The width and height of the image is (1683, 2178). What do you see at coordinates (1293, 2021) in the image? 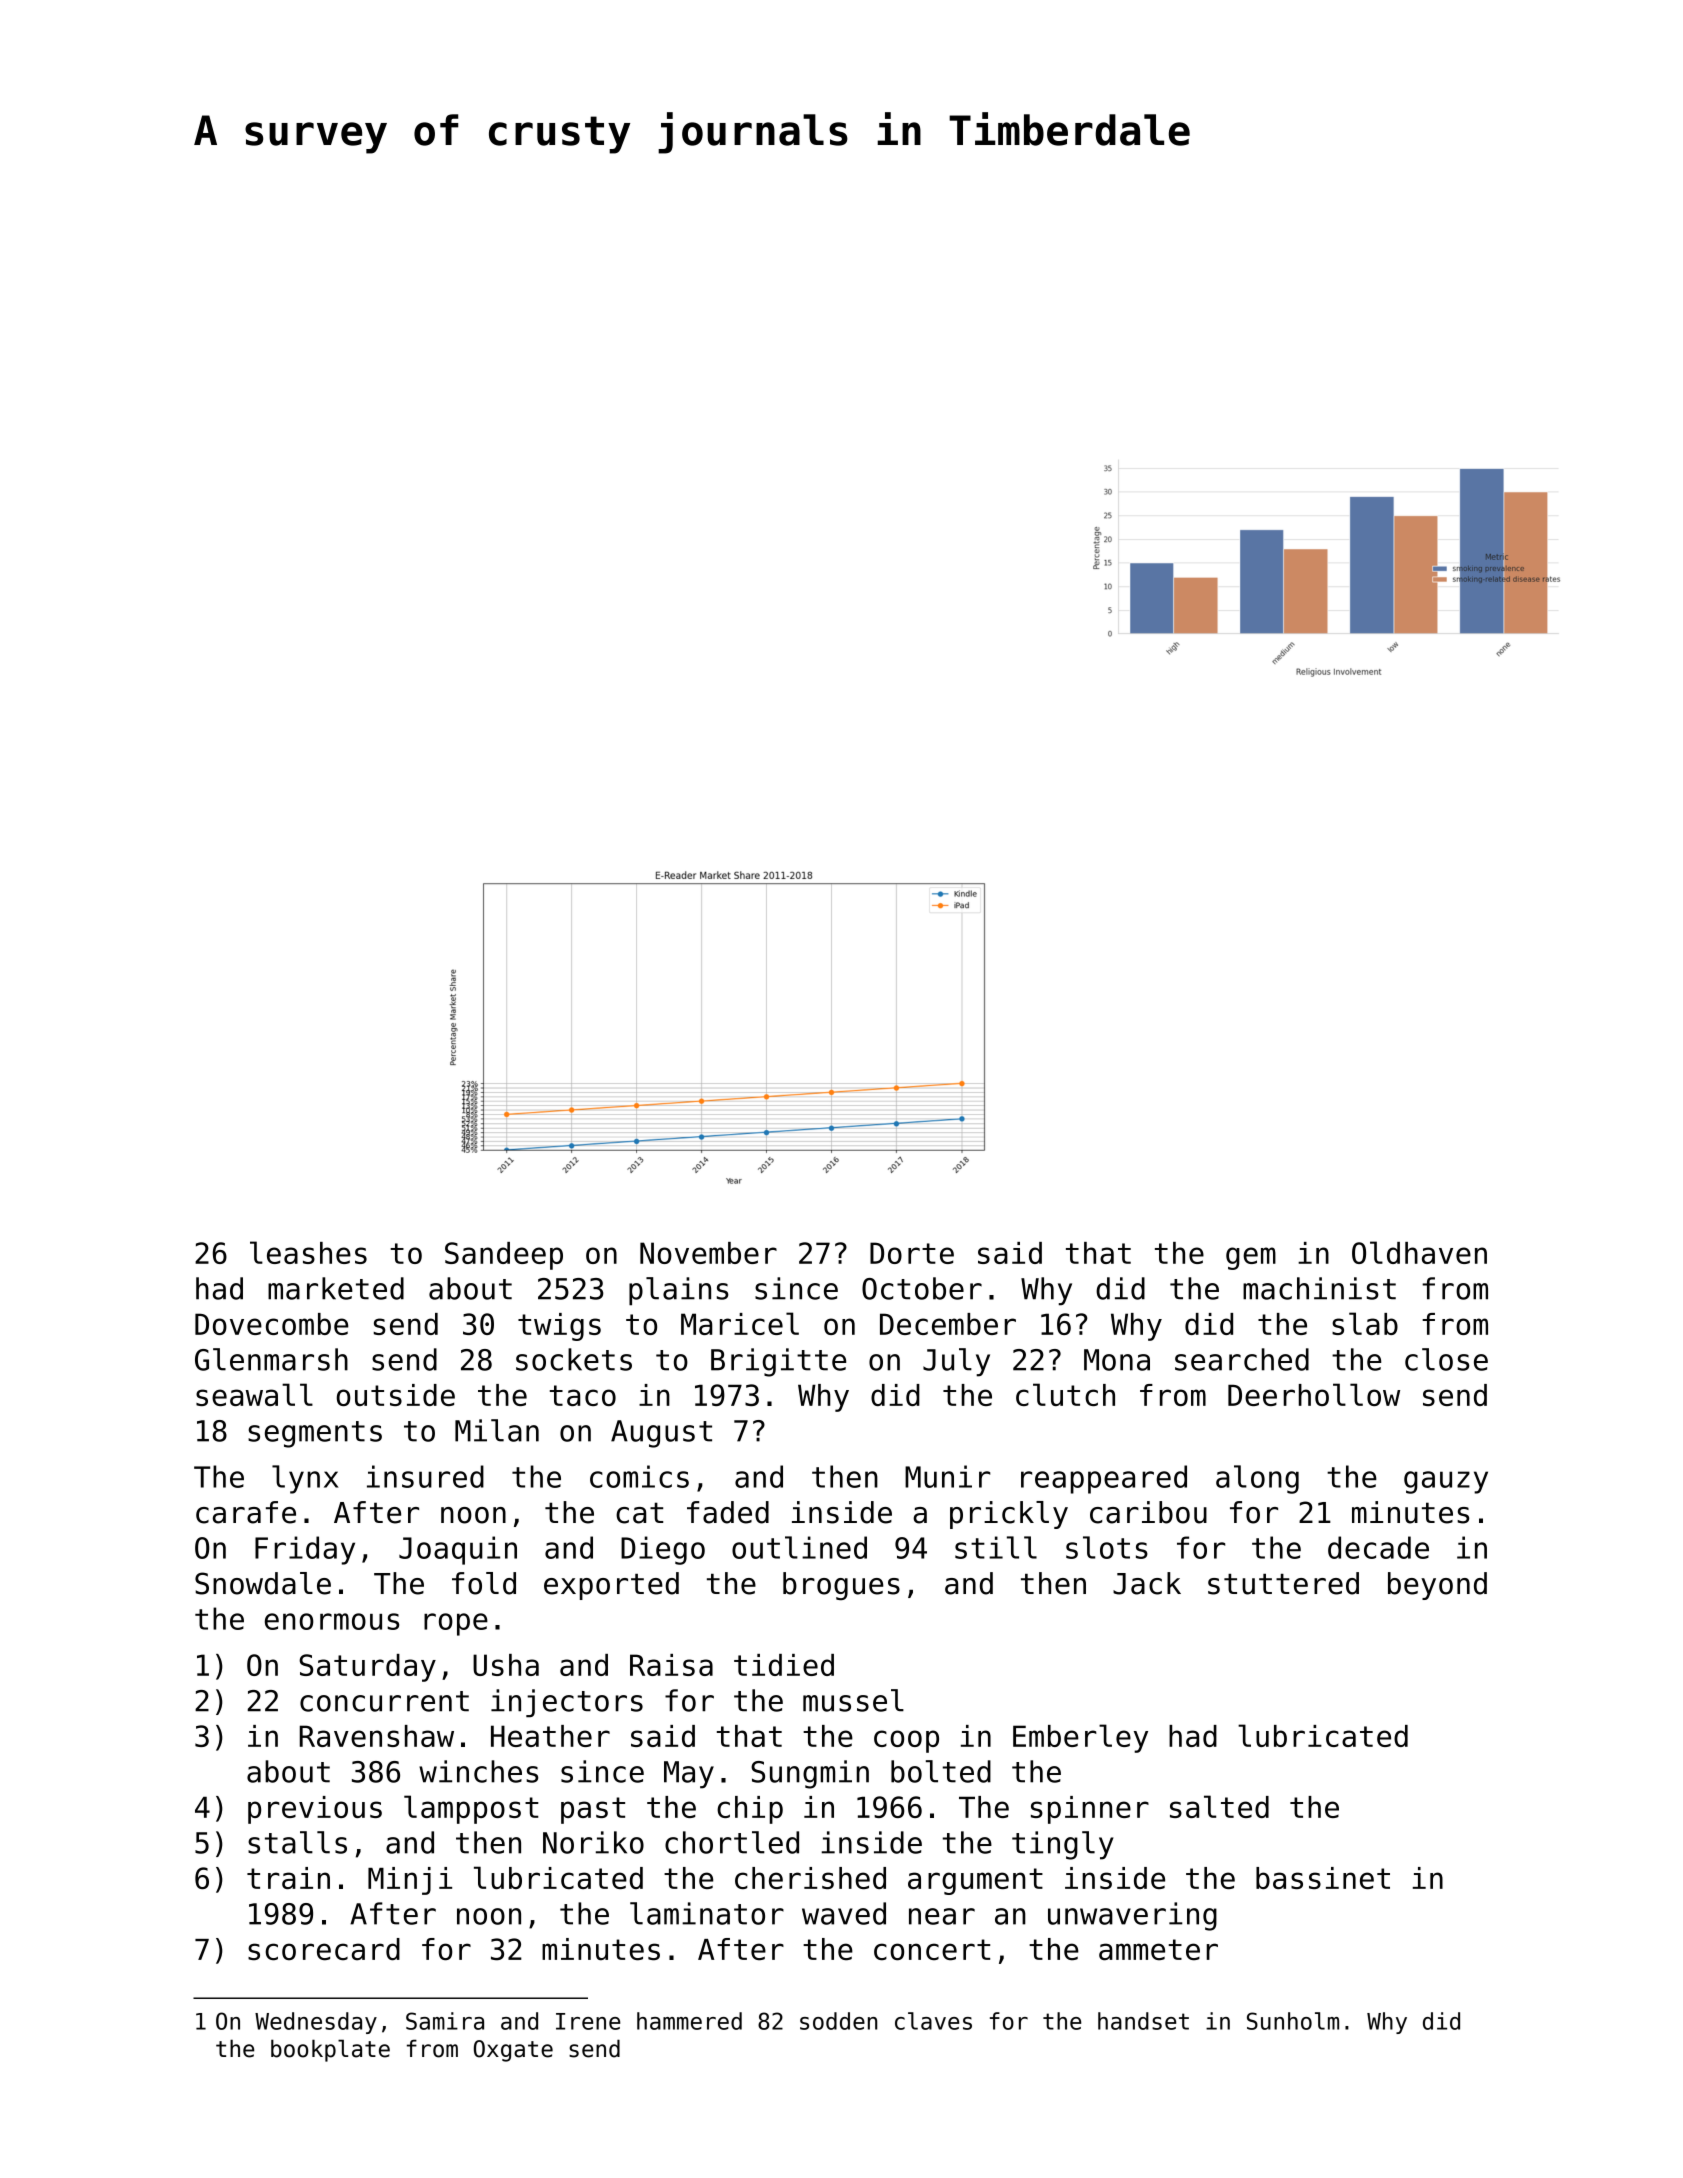
I see `Sunholm` at bounding box center [1293, 2021].
